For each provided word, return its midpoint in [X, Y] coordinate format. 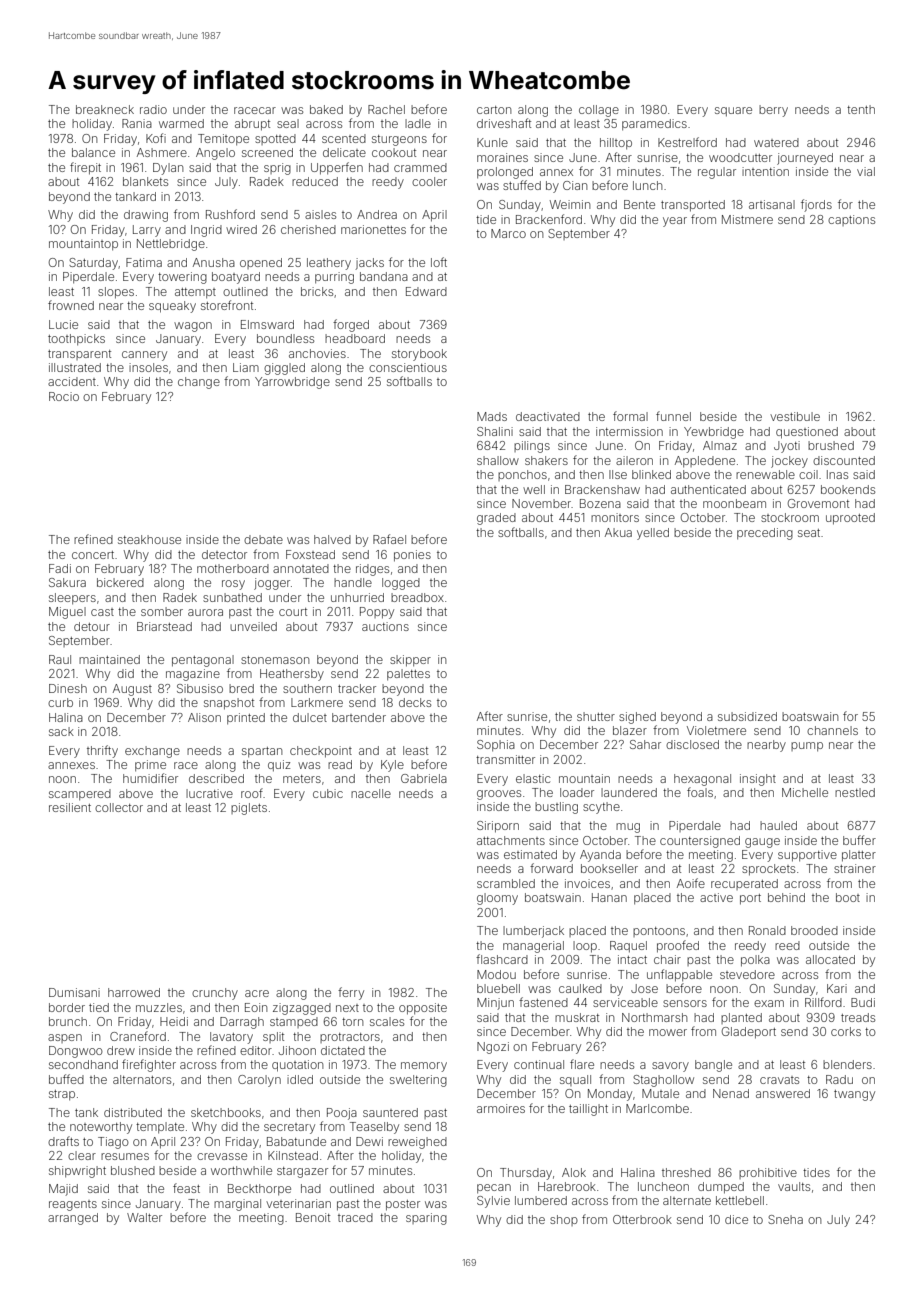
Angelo [215, 154]
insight [758, 780]
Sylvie [493, 1202]
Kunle [492, 142]
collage [599, 111]
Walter [144, 1217]
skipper [410, 661]
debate [263, 539]
